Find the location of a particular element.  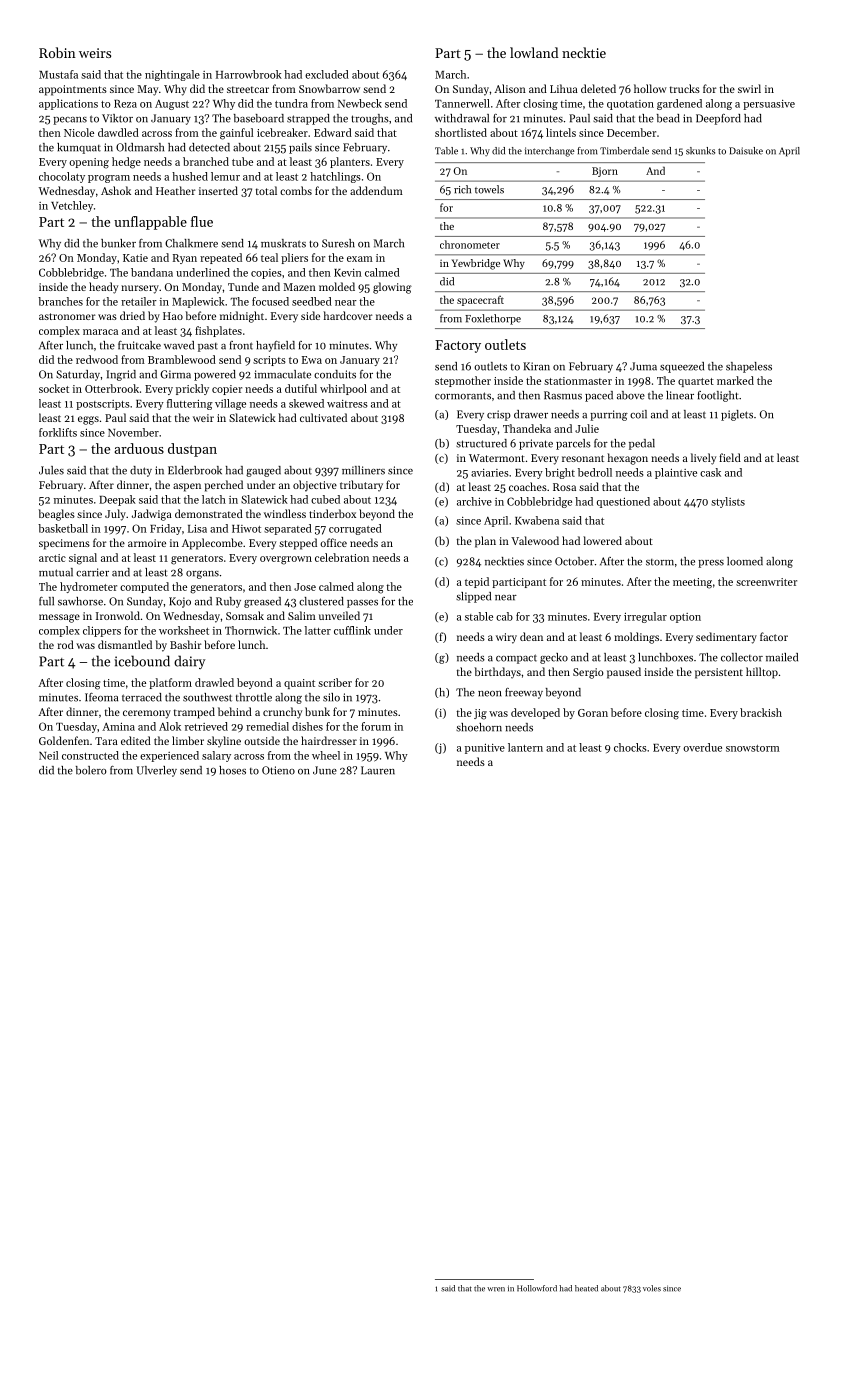

fishplates is located at coordinates (218, 331).
